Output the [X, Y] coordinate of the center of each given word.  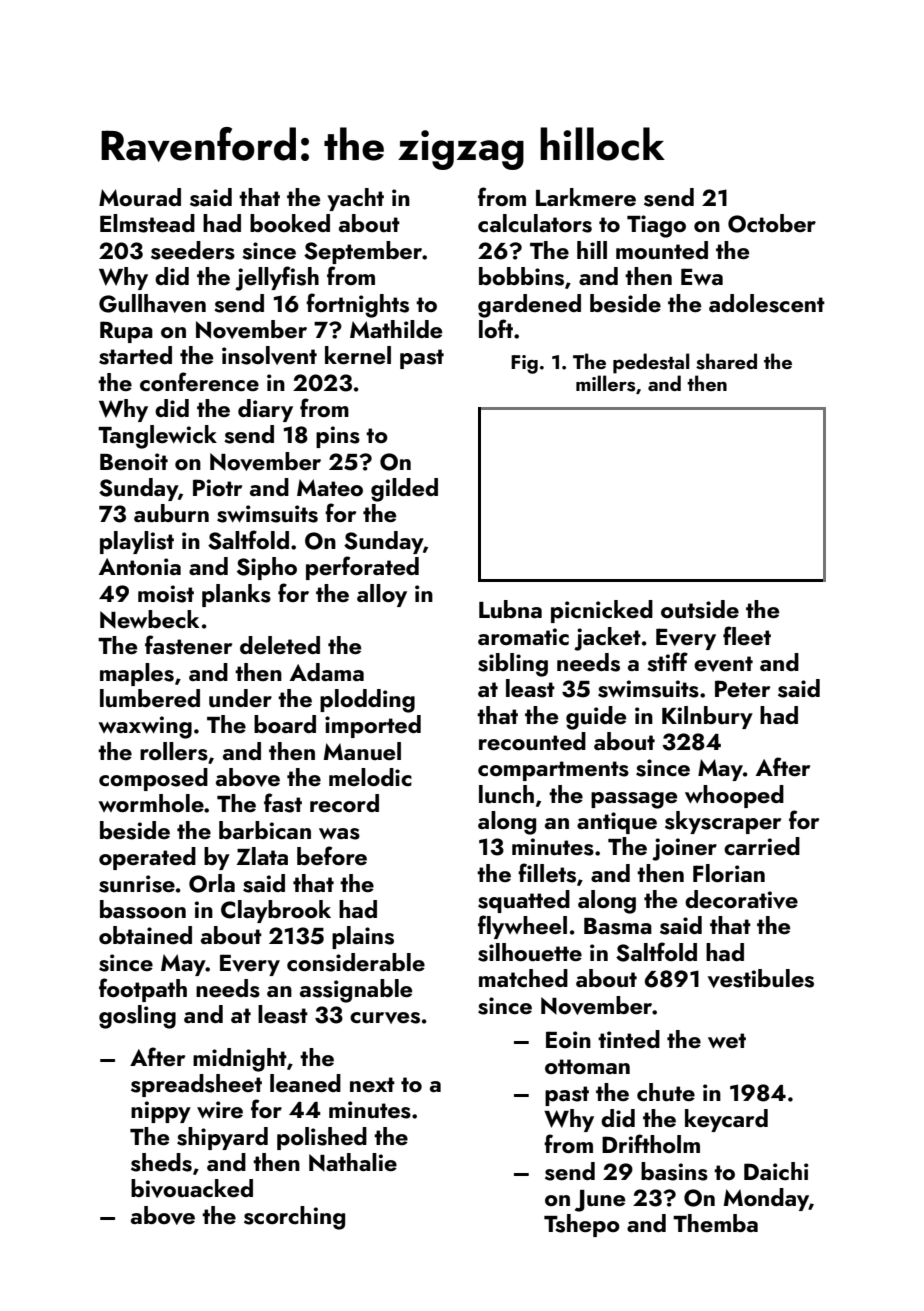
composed [153, 779]
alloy [382, 595]
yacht [355, 199]
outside [700, 609]
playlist [137, 542]
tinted [629, 1039]
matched [523, 978]
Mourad [140, 197]
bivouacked [192, 1188]
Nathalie [353, 1162]
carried [762, 846]
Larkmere [586, 197]
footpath [143, 990]
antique [617, 823]
